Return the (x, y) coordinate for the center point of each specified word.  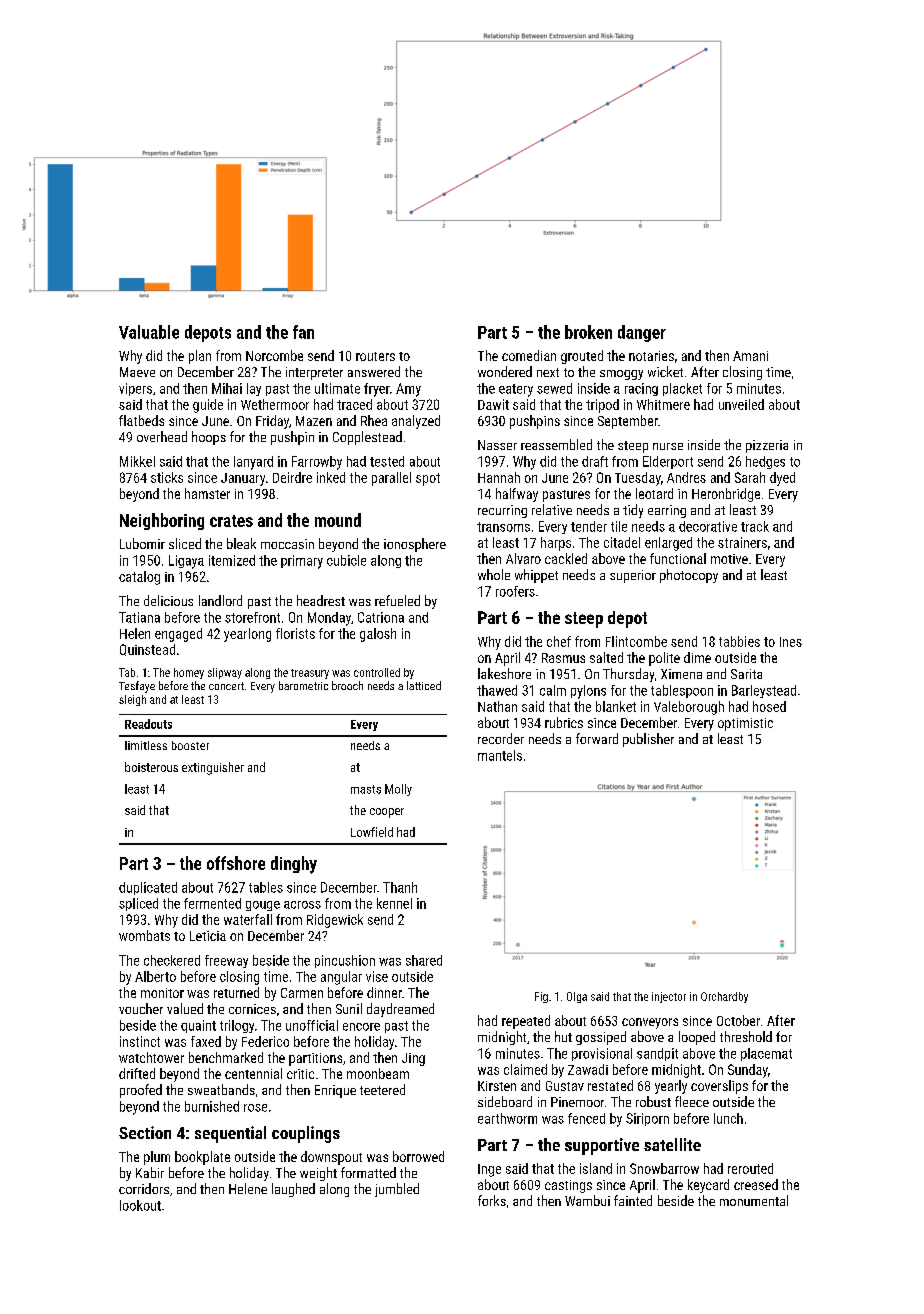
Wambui (587, 1200)
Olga (577, 997)
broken (588, 332)
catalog (139, 578)
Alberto (155, 976)
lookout (140, 1205)
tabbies (739, 641)
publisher (648, 740)
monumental (754, 1200)
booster (190, 745)
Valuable (149, 332)
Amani (750, 356)
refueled (397, 600)
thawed (497, 690)
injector (669, 997)
